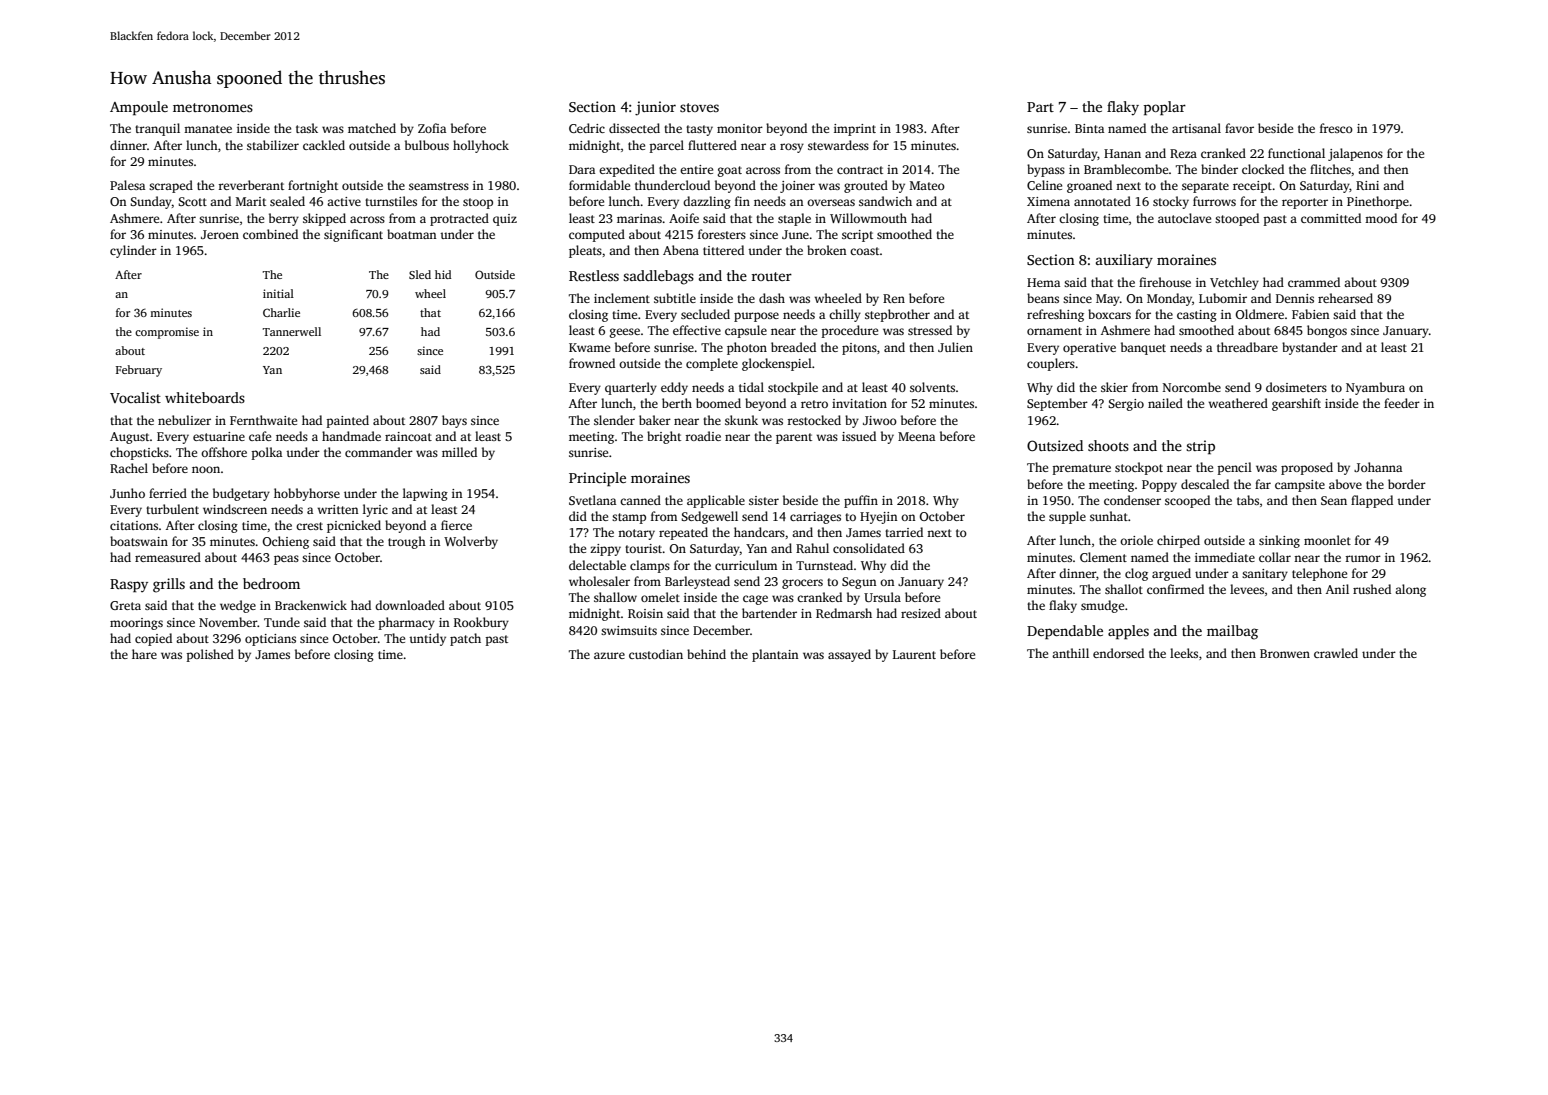 This page has height=1095, width=1548. Describe the element at coordinates (844, 613) in the page. I see `Redmarsh` at that location.
